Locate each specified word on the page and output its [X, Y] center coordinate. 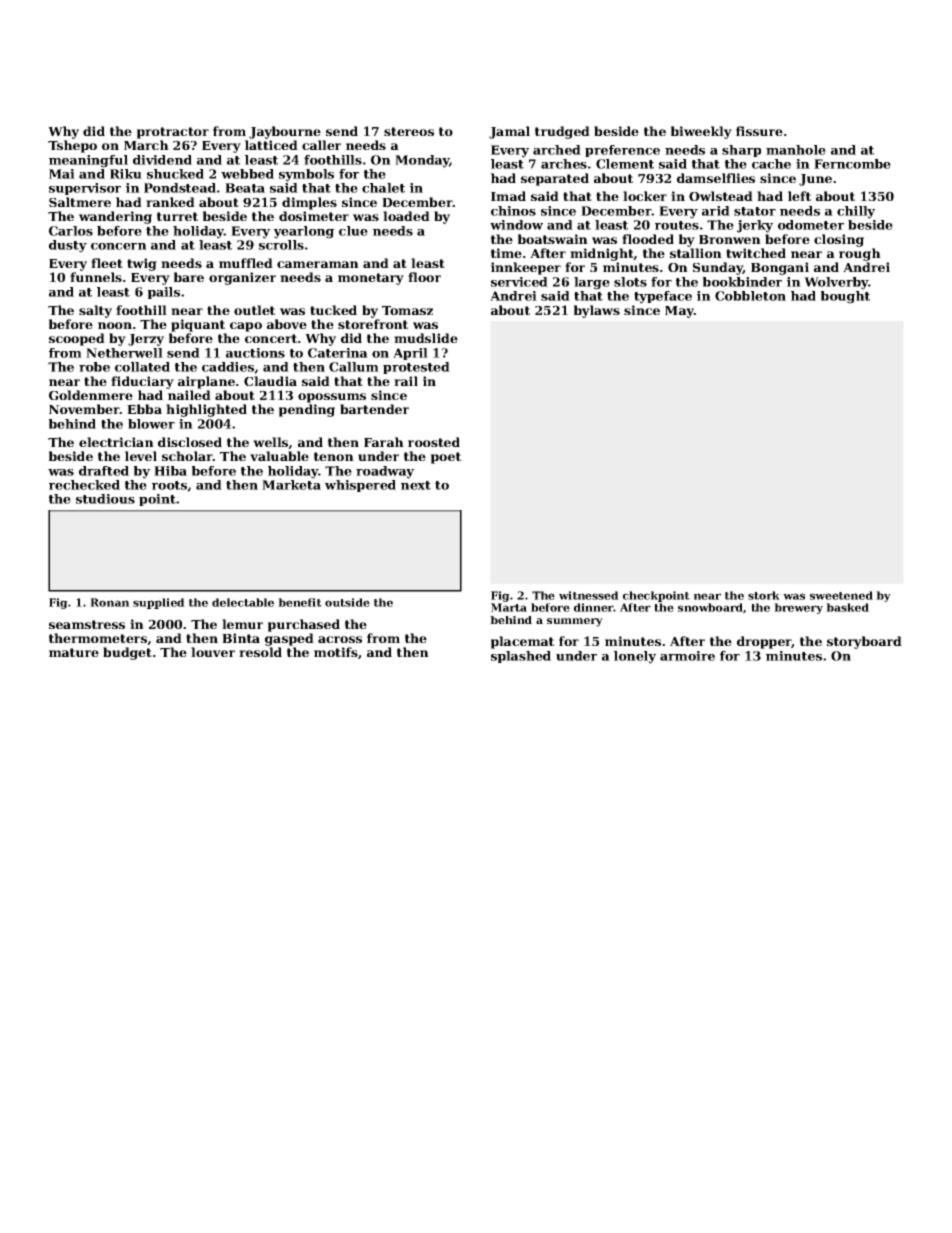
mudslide [426, 338]
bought [845, 297]
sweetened [841, 595]
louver [213, 652]
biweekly [701, 132]
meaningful [88, 161]
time [506, 253]
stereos [409, 131]
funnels [96, 277]
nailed [189, 395]
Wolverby [836, 283]
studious [105, 499]
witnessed [589, 595]
